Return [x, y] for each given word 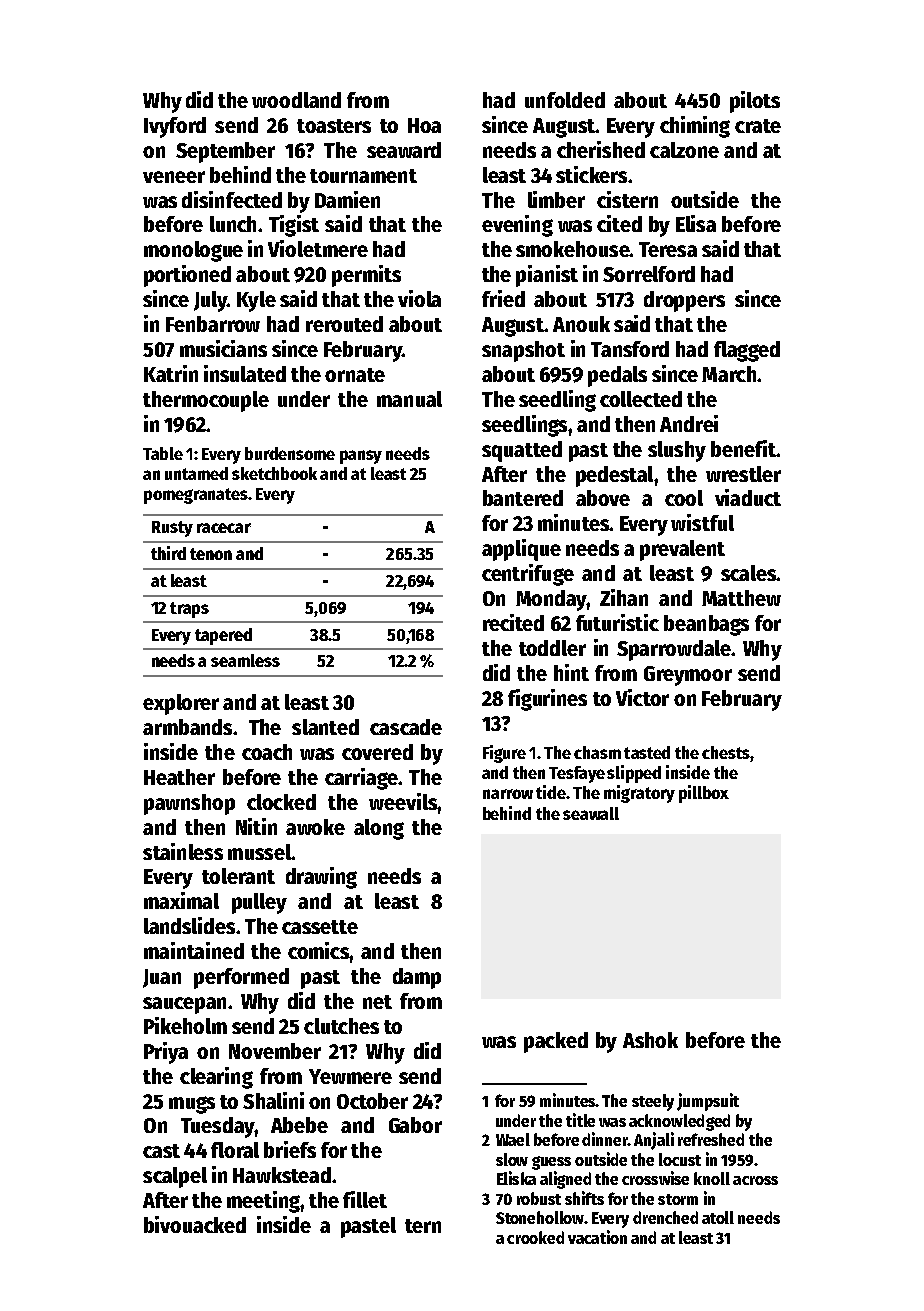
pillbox [704, 794]
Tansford [630, 349]
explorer [181, 704]
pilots [755, 102]
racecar [224, 528]
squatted [522, 451]
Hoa [424, 125]
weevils [403, 801]
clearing [216, 1078]
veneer [174, 177]
